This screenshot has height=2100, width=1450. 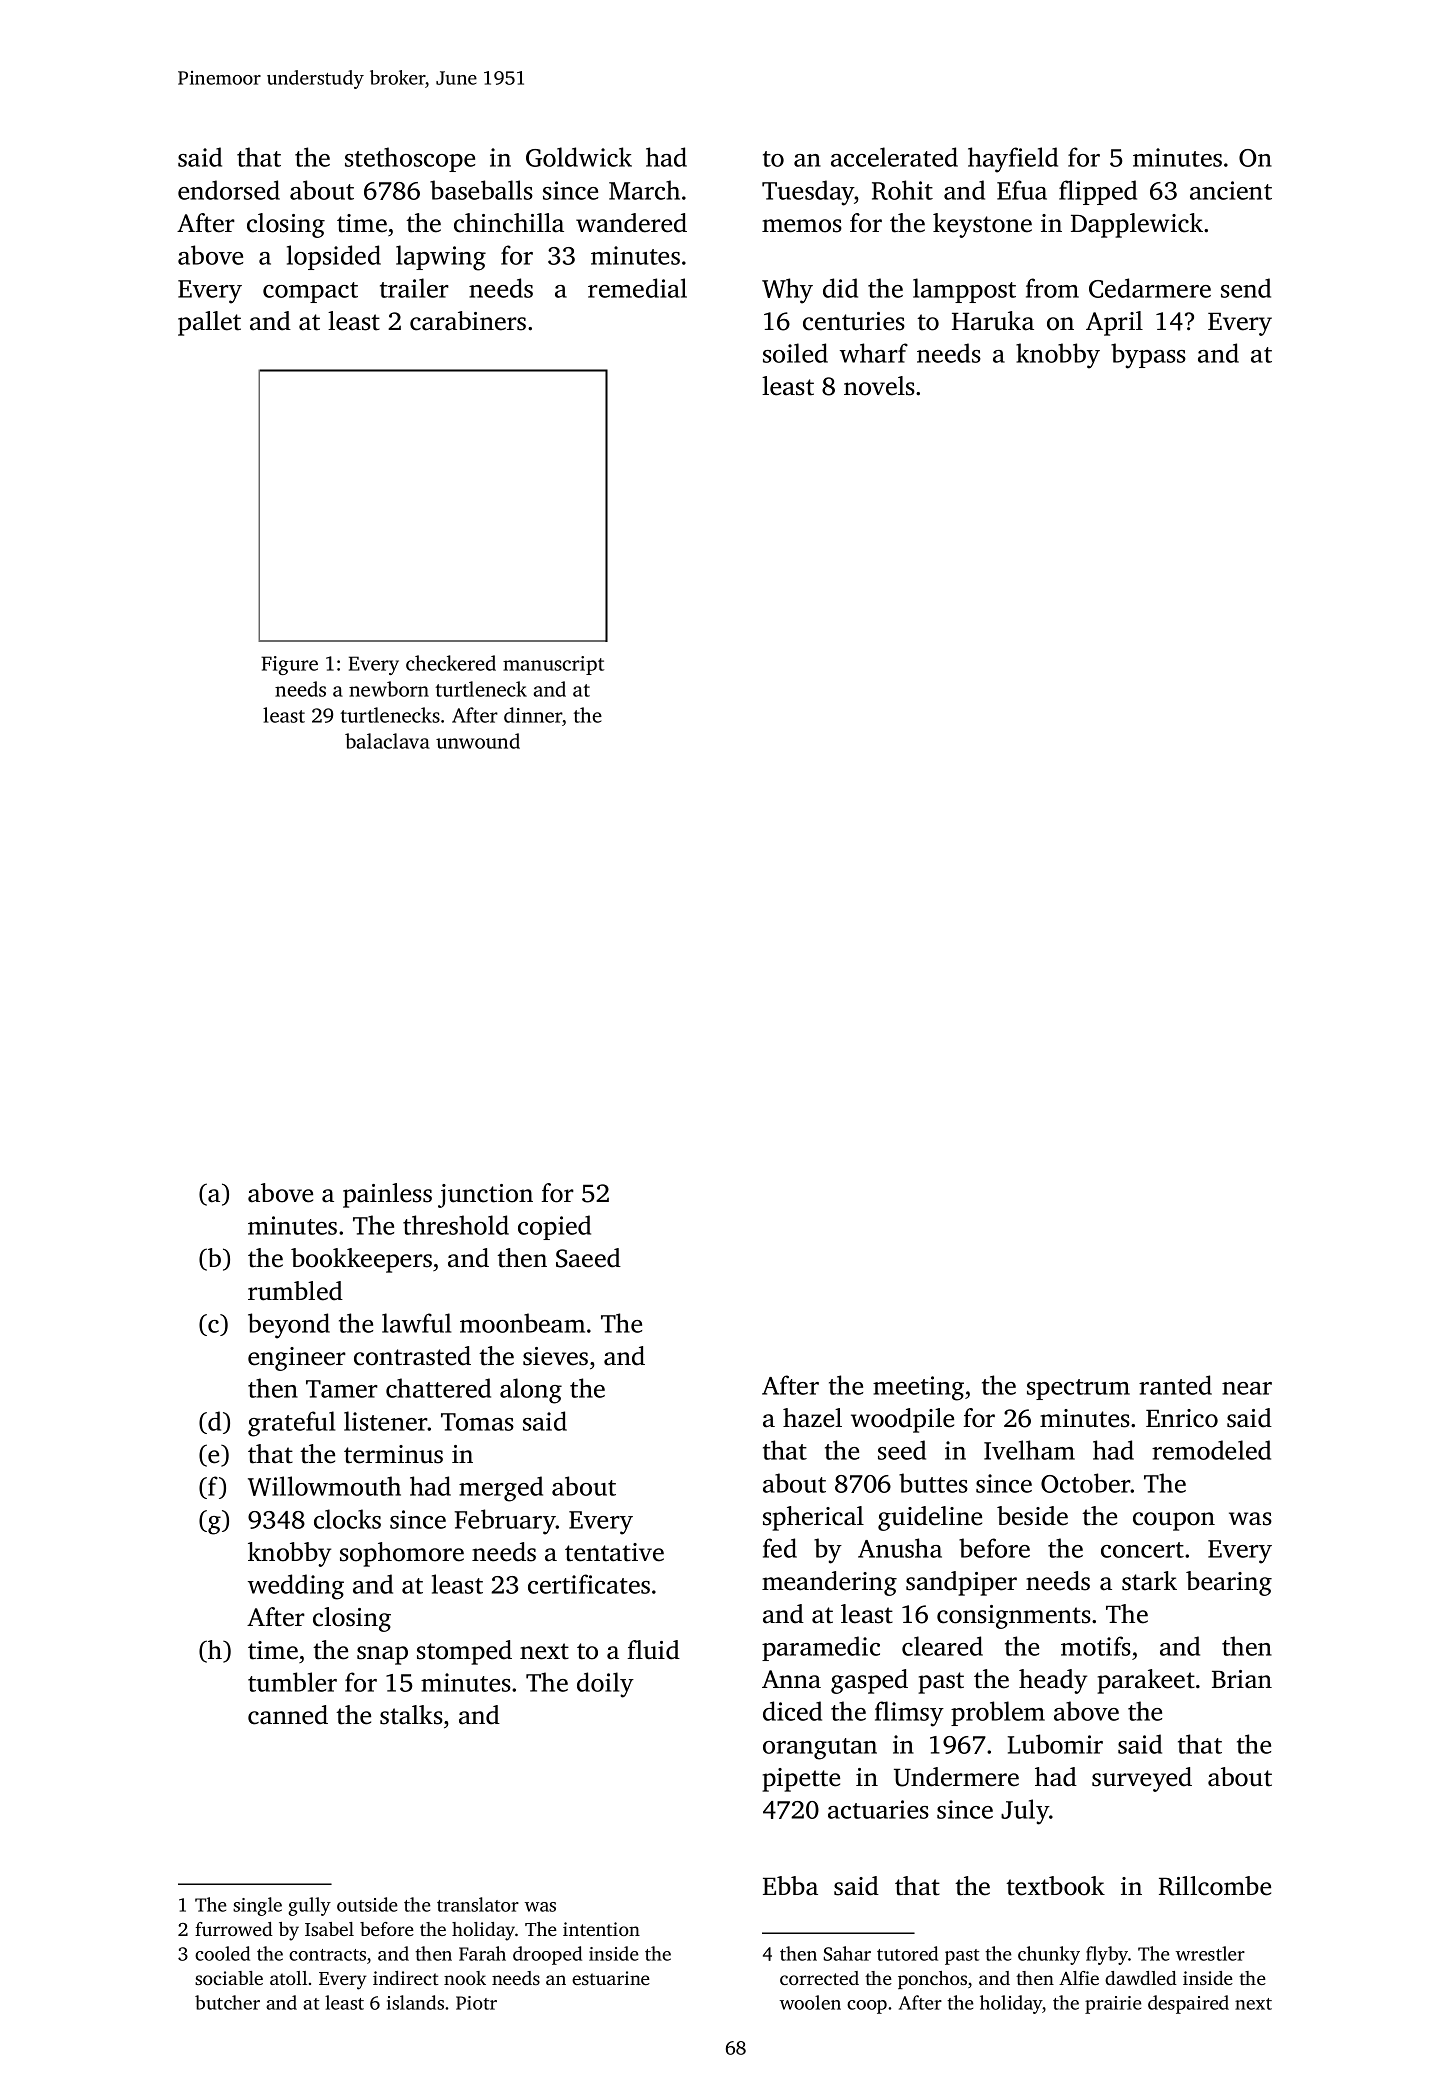 What do you see at coordinates (579, 157) in the screenshot?
I see `Goldwick` at bounding box center [579, 157].
